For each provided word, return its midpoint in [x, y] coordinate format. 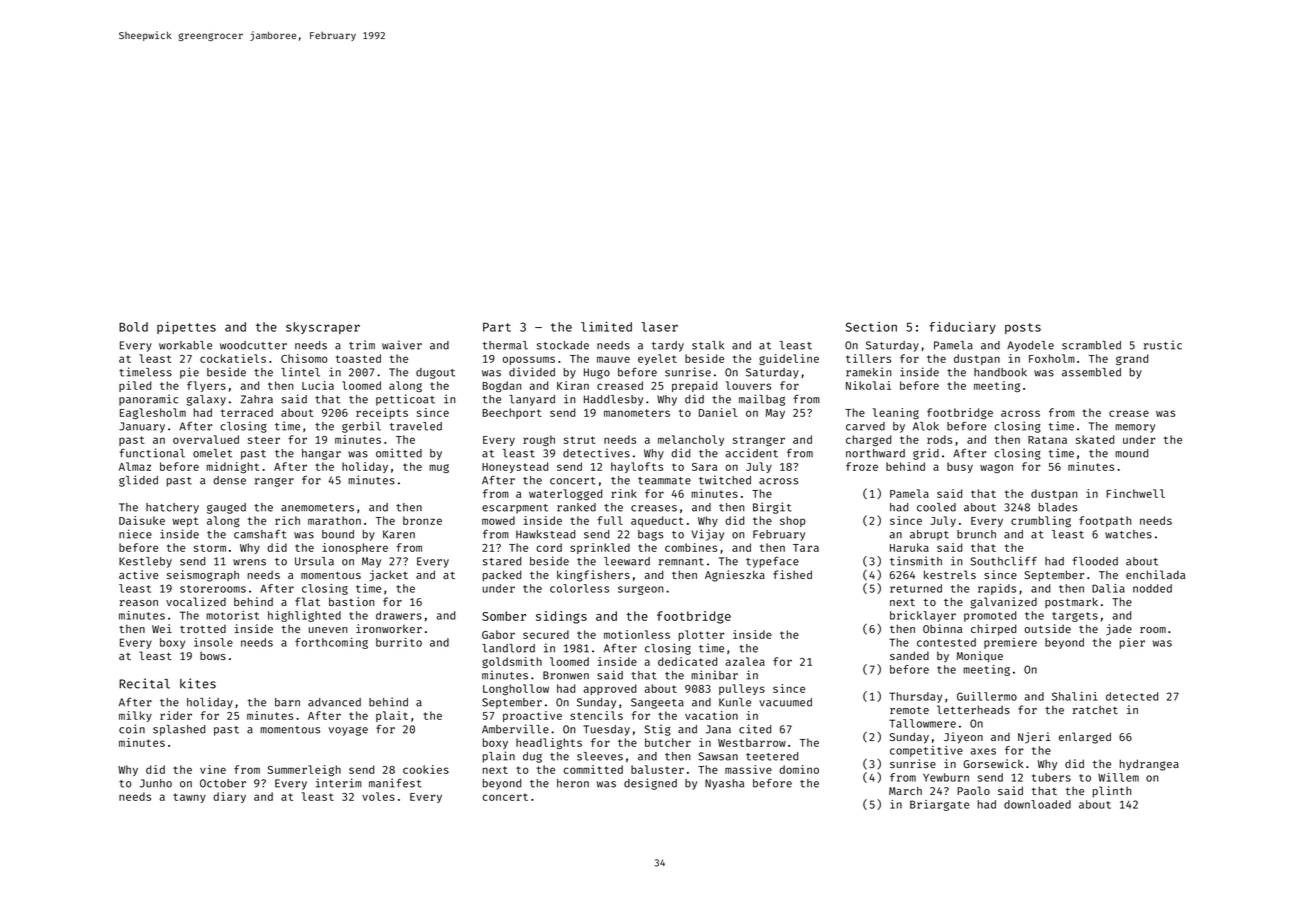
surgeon [640, 590]
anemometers [317, 508]
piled [135, 386]
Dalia [1108, 588]
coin [132, 729]
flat [307, 601]
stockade [563, 345]
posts [1023, 328]
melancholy [691, 440]
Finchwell [1135, 493]
